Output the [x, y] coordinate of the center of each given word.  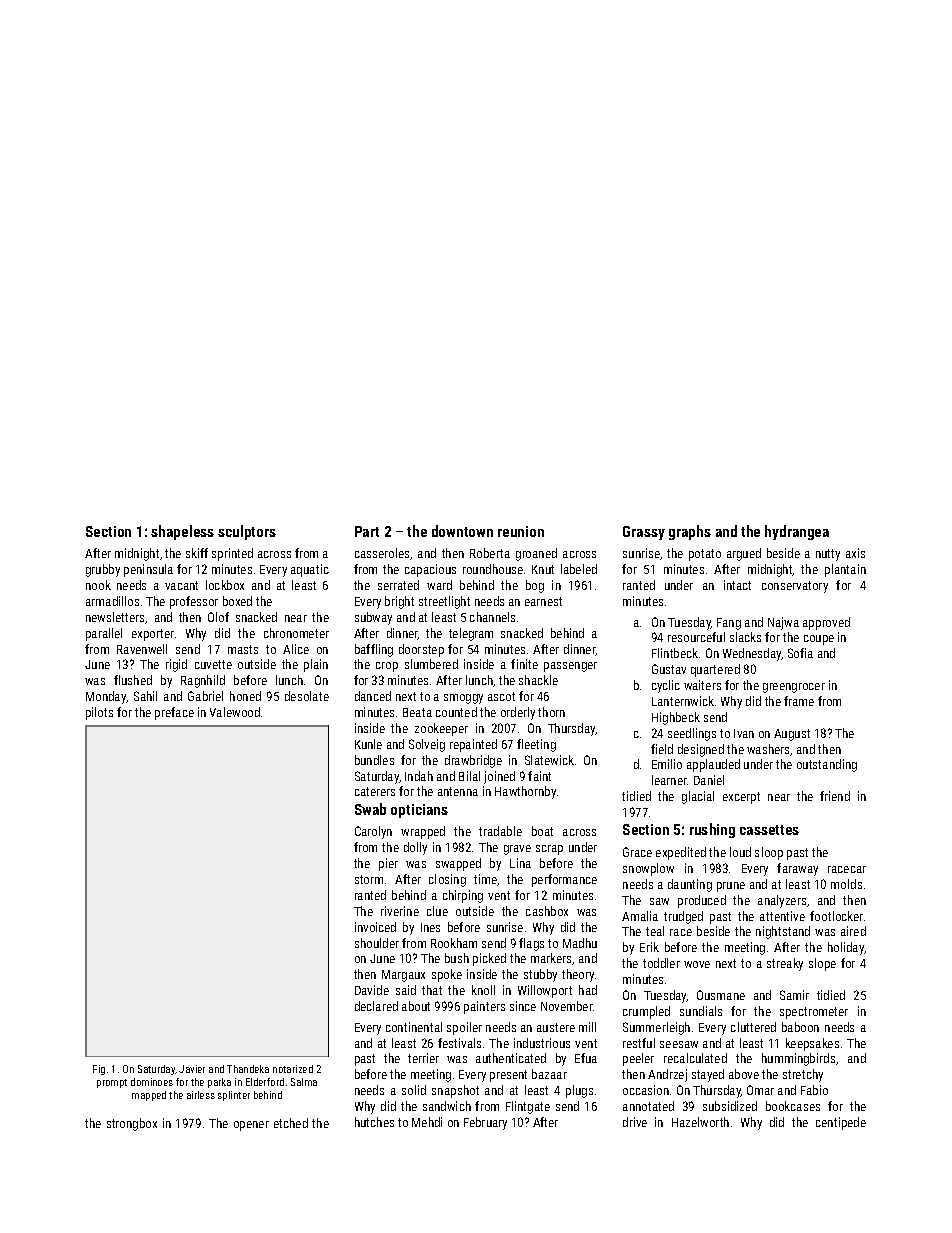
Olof [218, 617]
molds [846, 884]
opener [251, 1126]
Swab [370, 809]
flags [531, 944]
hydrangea [797, 532]
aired [853, 931]
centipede [841, 1123]
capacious [430, 570]
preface [174, 713]
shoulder [377, 943]
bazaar [549, 1074]
